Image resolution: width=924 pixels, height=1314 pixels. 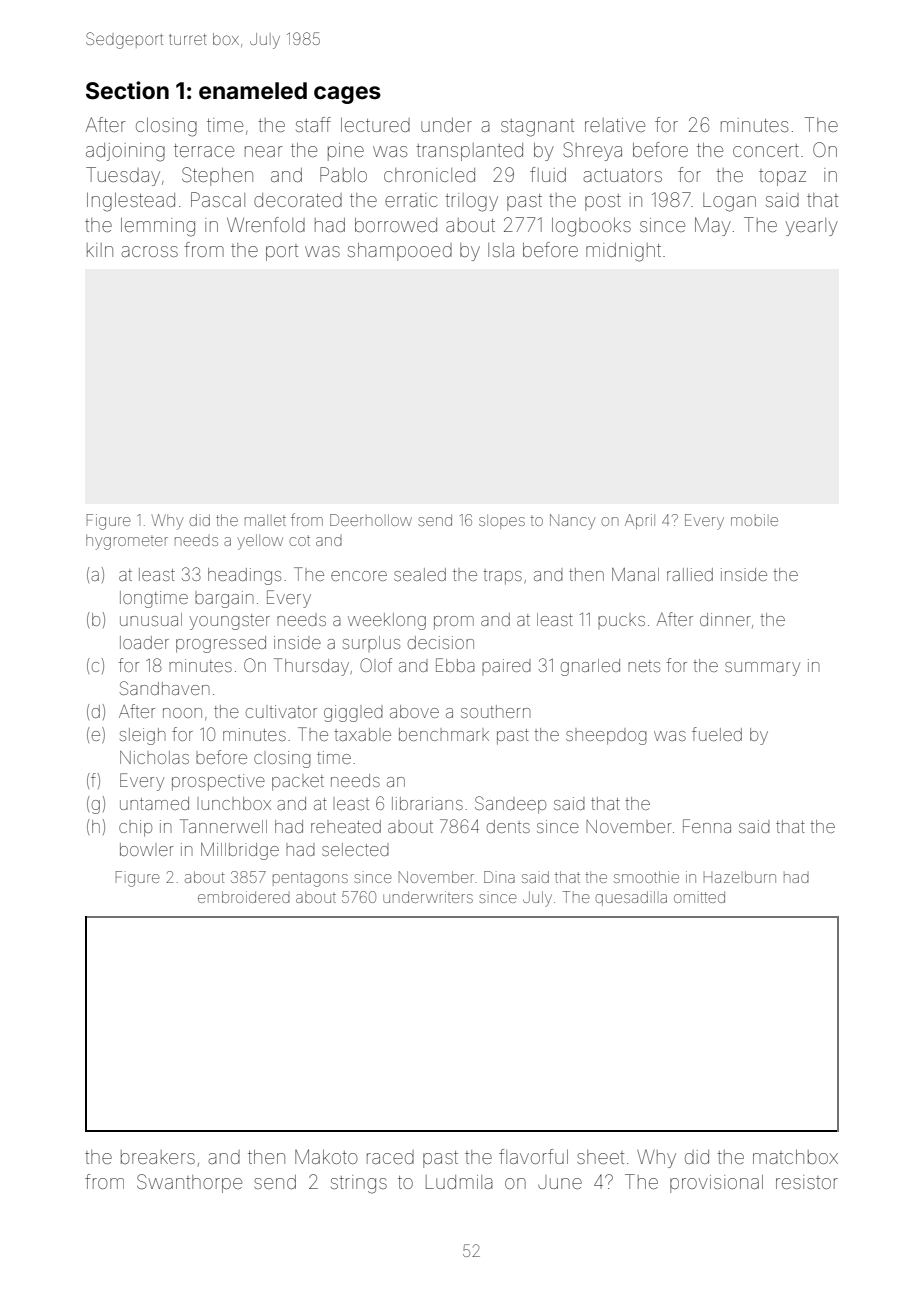 I want to click on hygrometer, so click(x=127, y=542).
